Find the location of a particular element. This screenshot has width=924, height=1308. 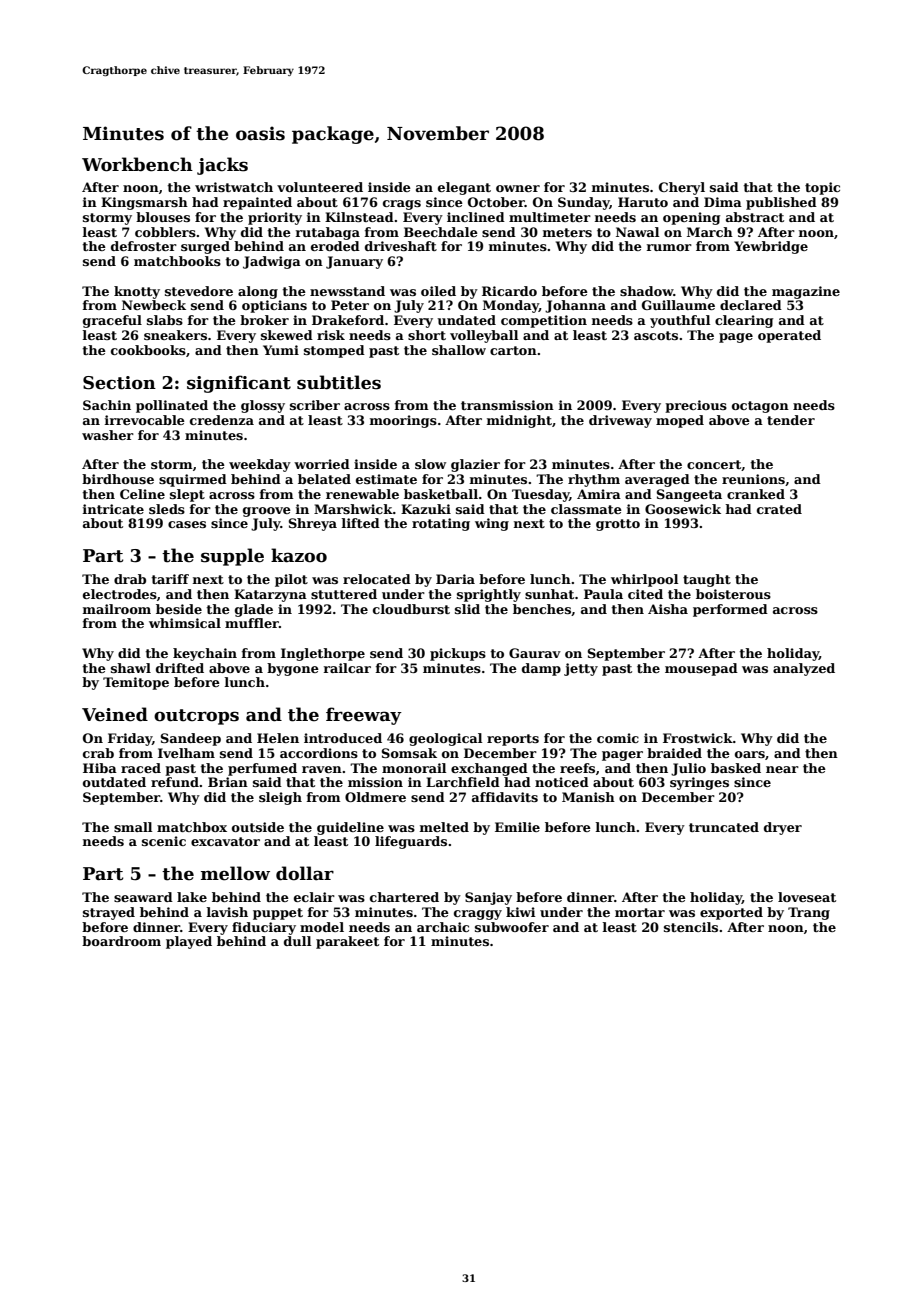

Helen is located at coordinates (278, 738).
